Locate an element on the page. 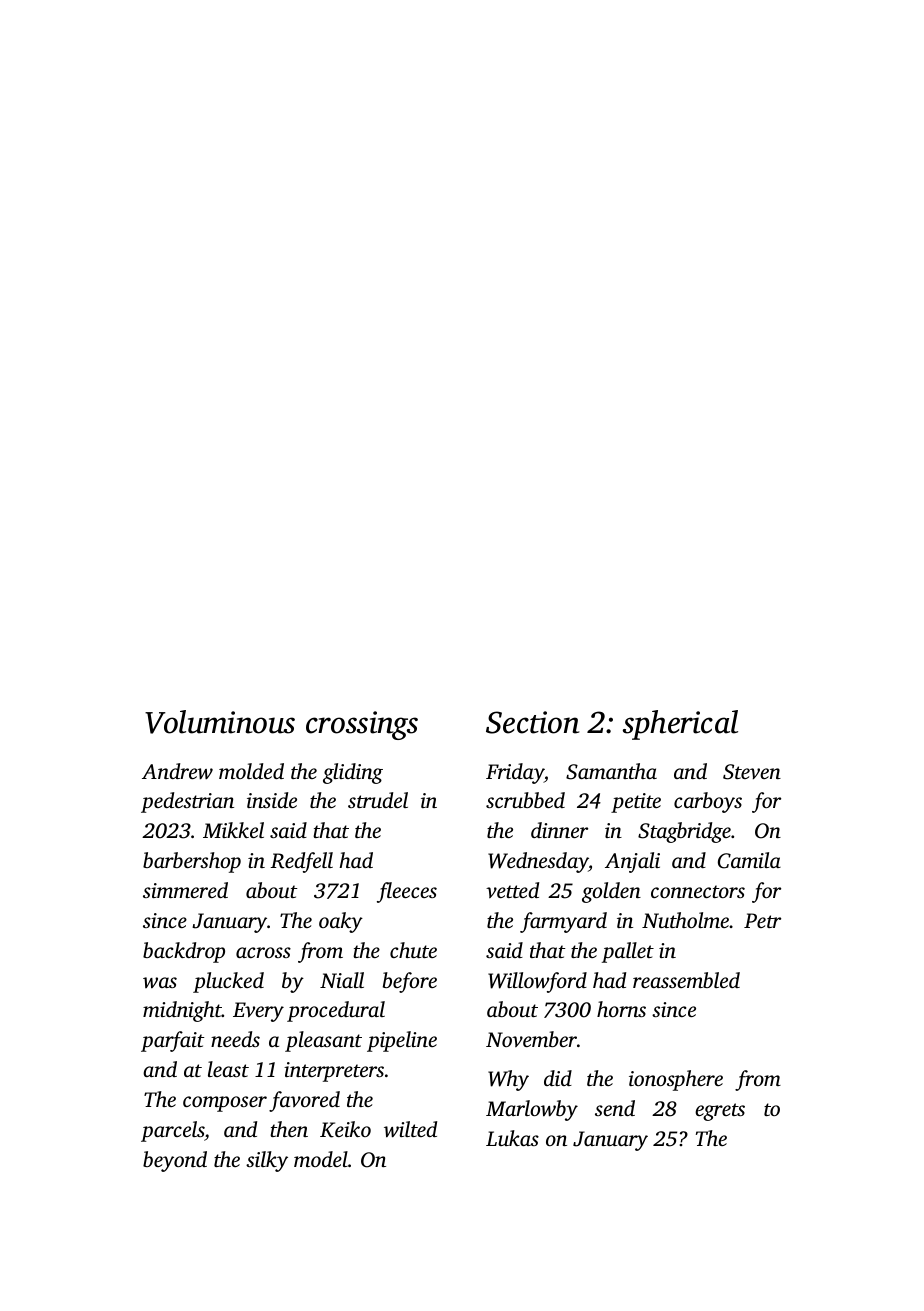  Mikkel is located at coordinates (233, 830).
